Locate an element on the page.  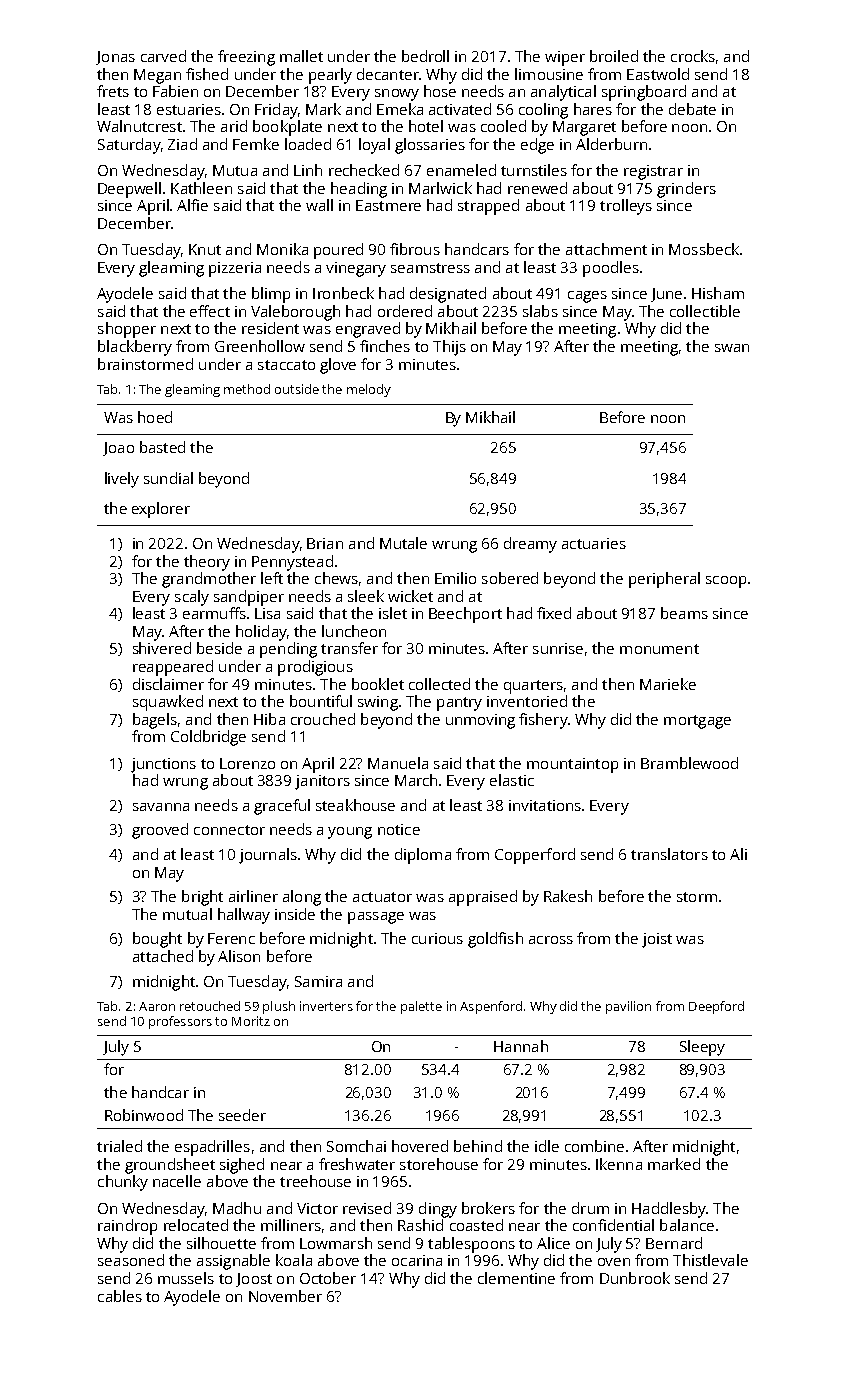
hovered is located at coordinates (420, 1146).
